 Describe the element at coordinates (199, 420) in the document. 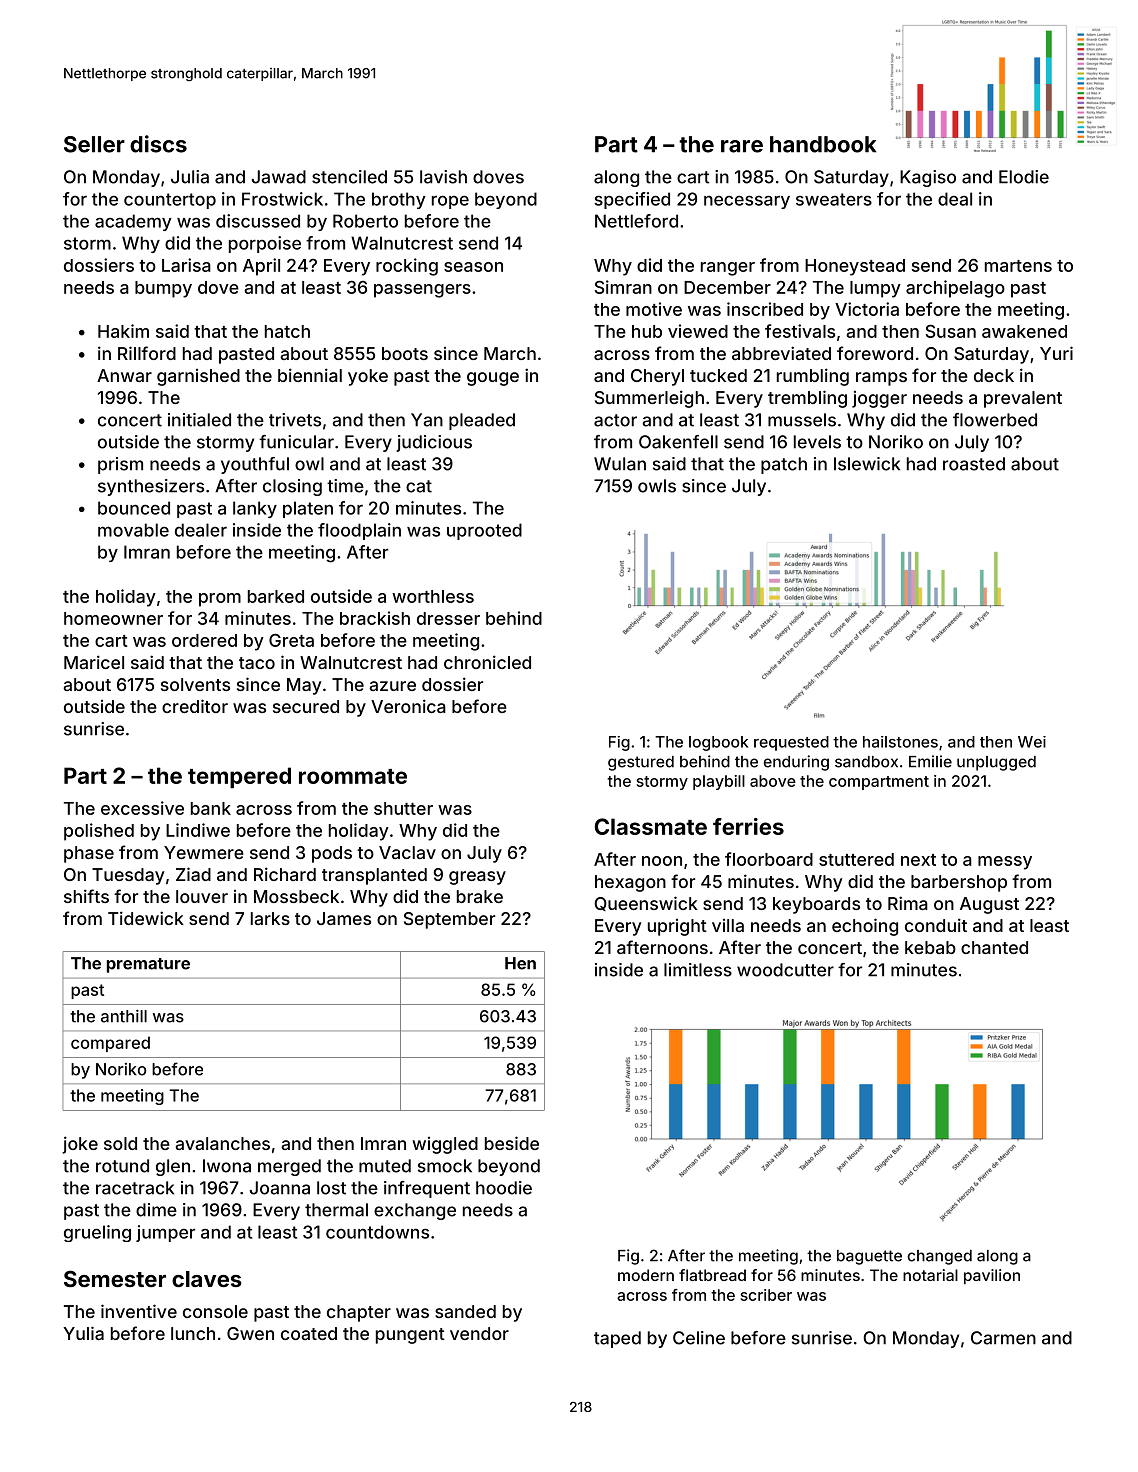

I see `initialed` at that location.
